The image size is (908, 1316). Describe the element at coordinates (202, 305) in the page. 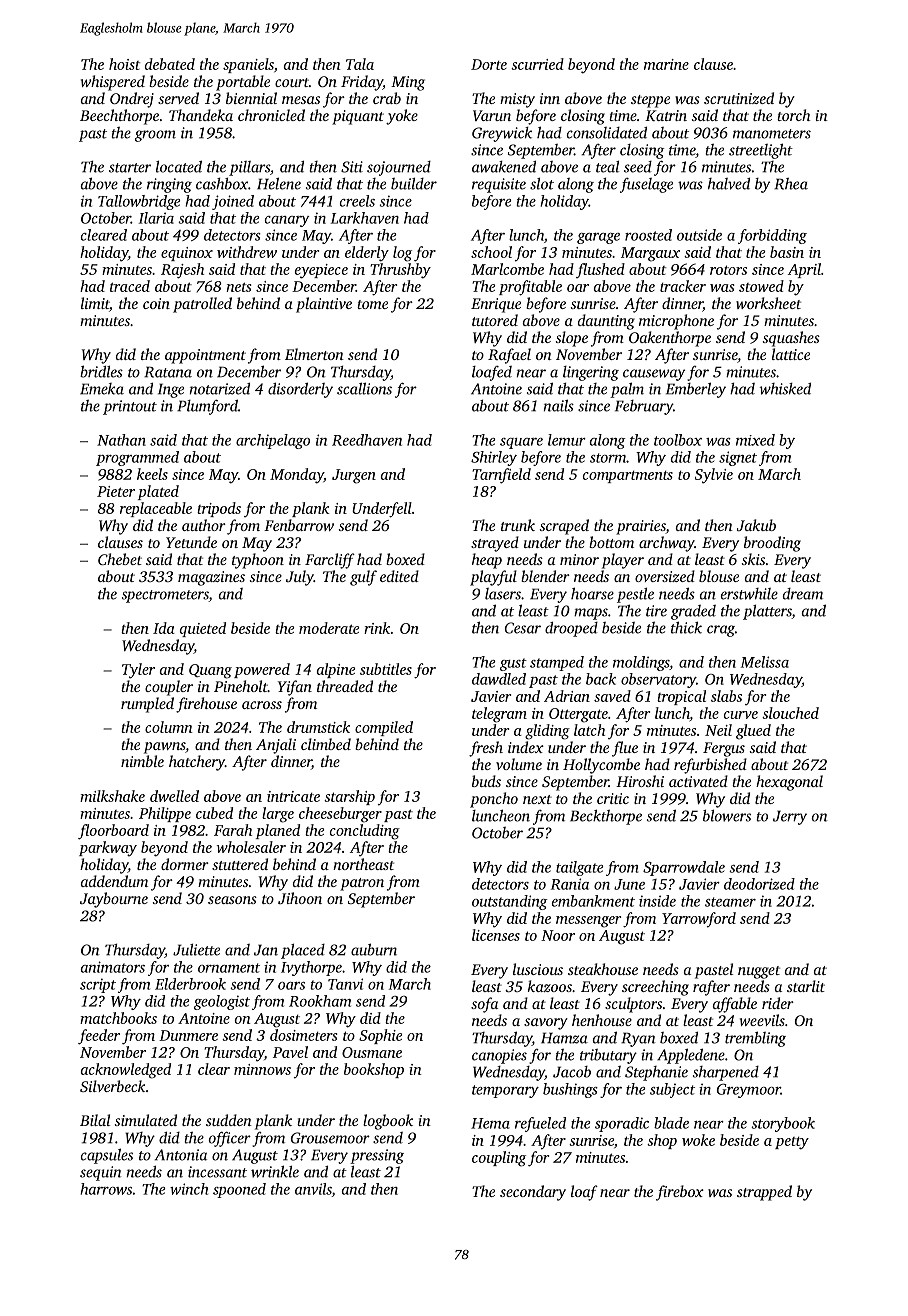

I see `patrolled` at that location.
